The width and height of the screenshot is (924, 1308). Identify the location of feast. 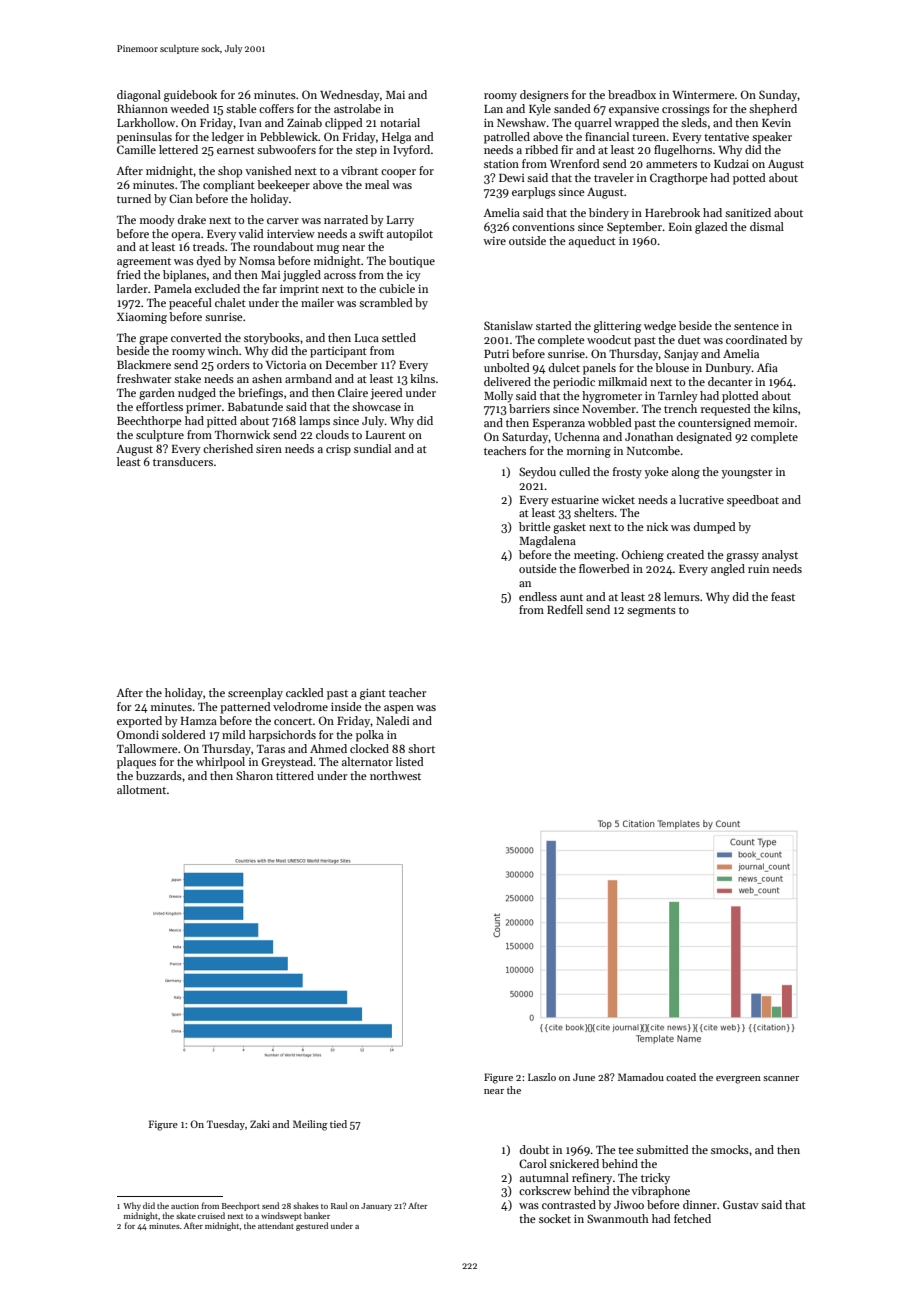
(783, 596).
